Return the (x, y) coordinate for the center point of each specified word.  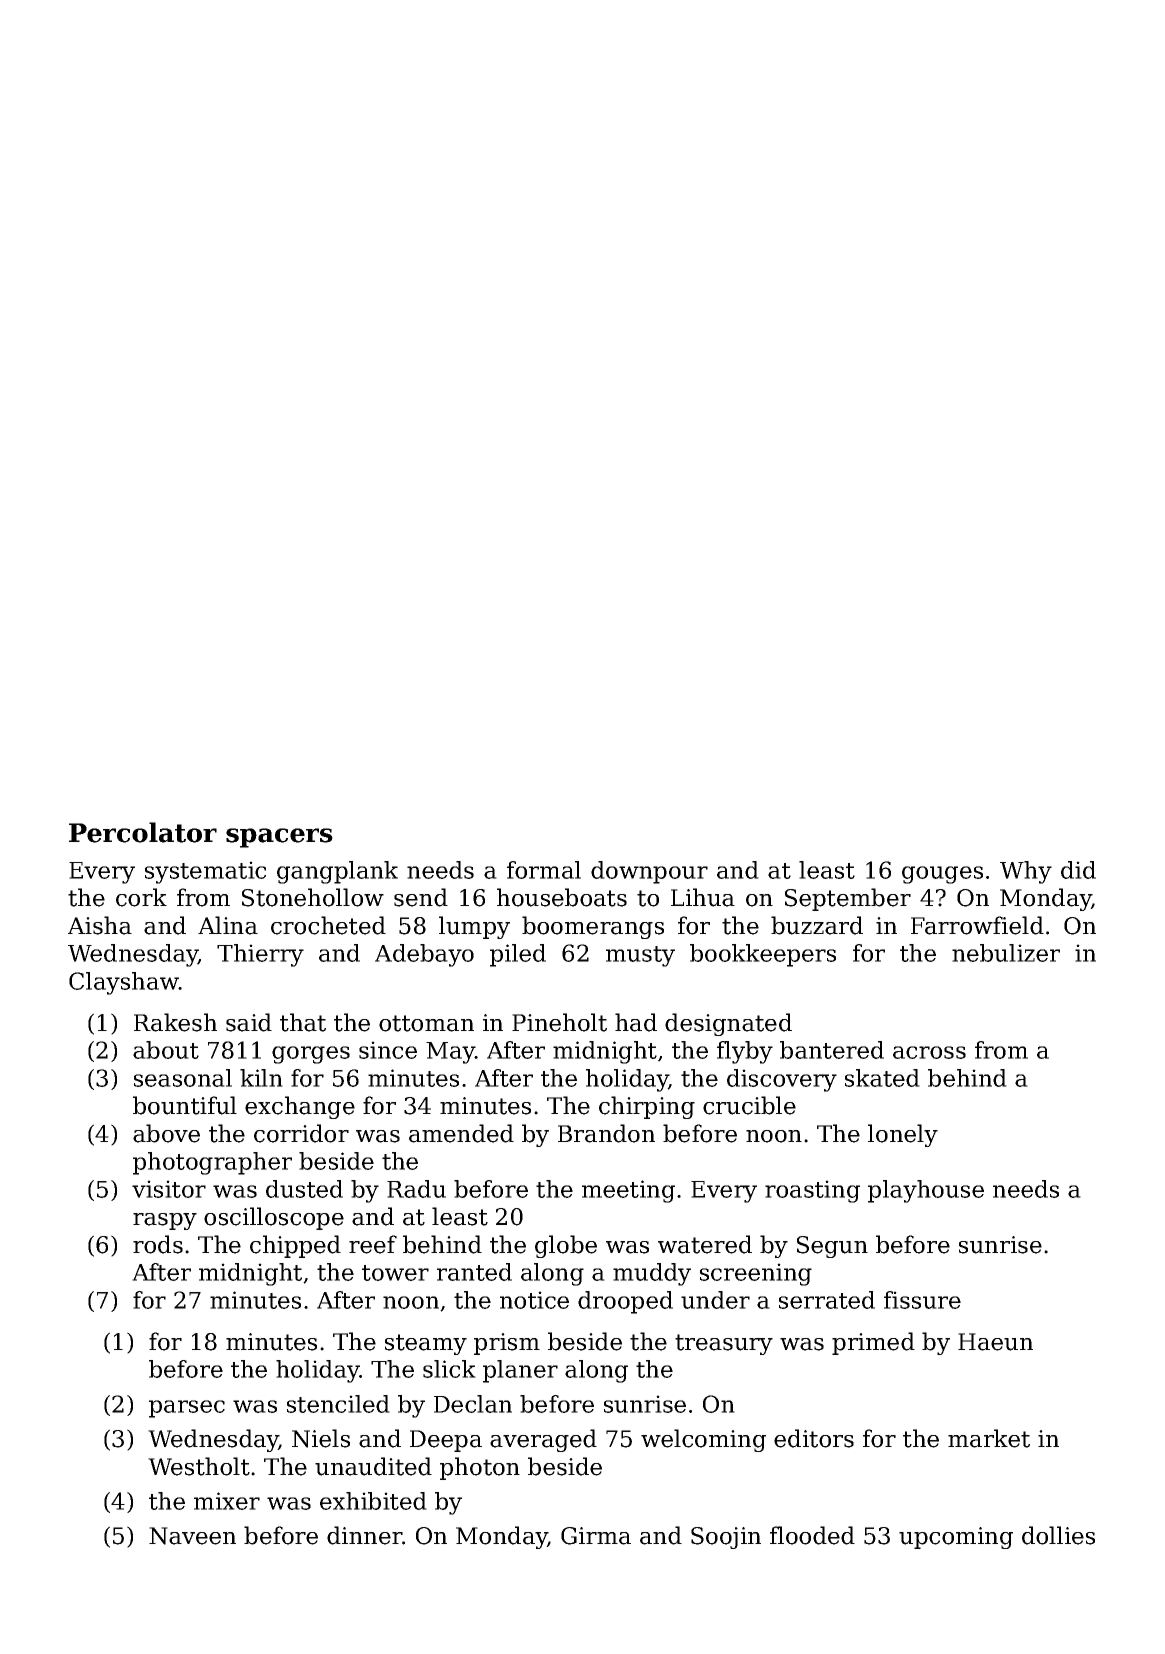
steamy (426, 1344)
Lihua (703, 897)
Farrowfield (977, 925)
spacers (279, 838)
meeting (628, 1191)
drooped (625, 1302)
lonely (903, 1135)
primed (873, 1343)
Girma (596, 1536)
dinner (364, 1535)
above (166, 1133)
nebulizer (1006, 953)
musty (640, 956)
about (166, 1050)
